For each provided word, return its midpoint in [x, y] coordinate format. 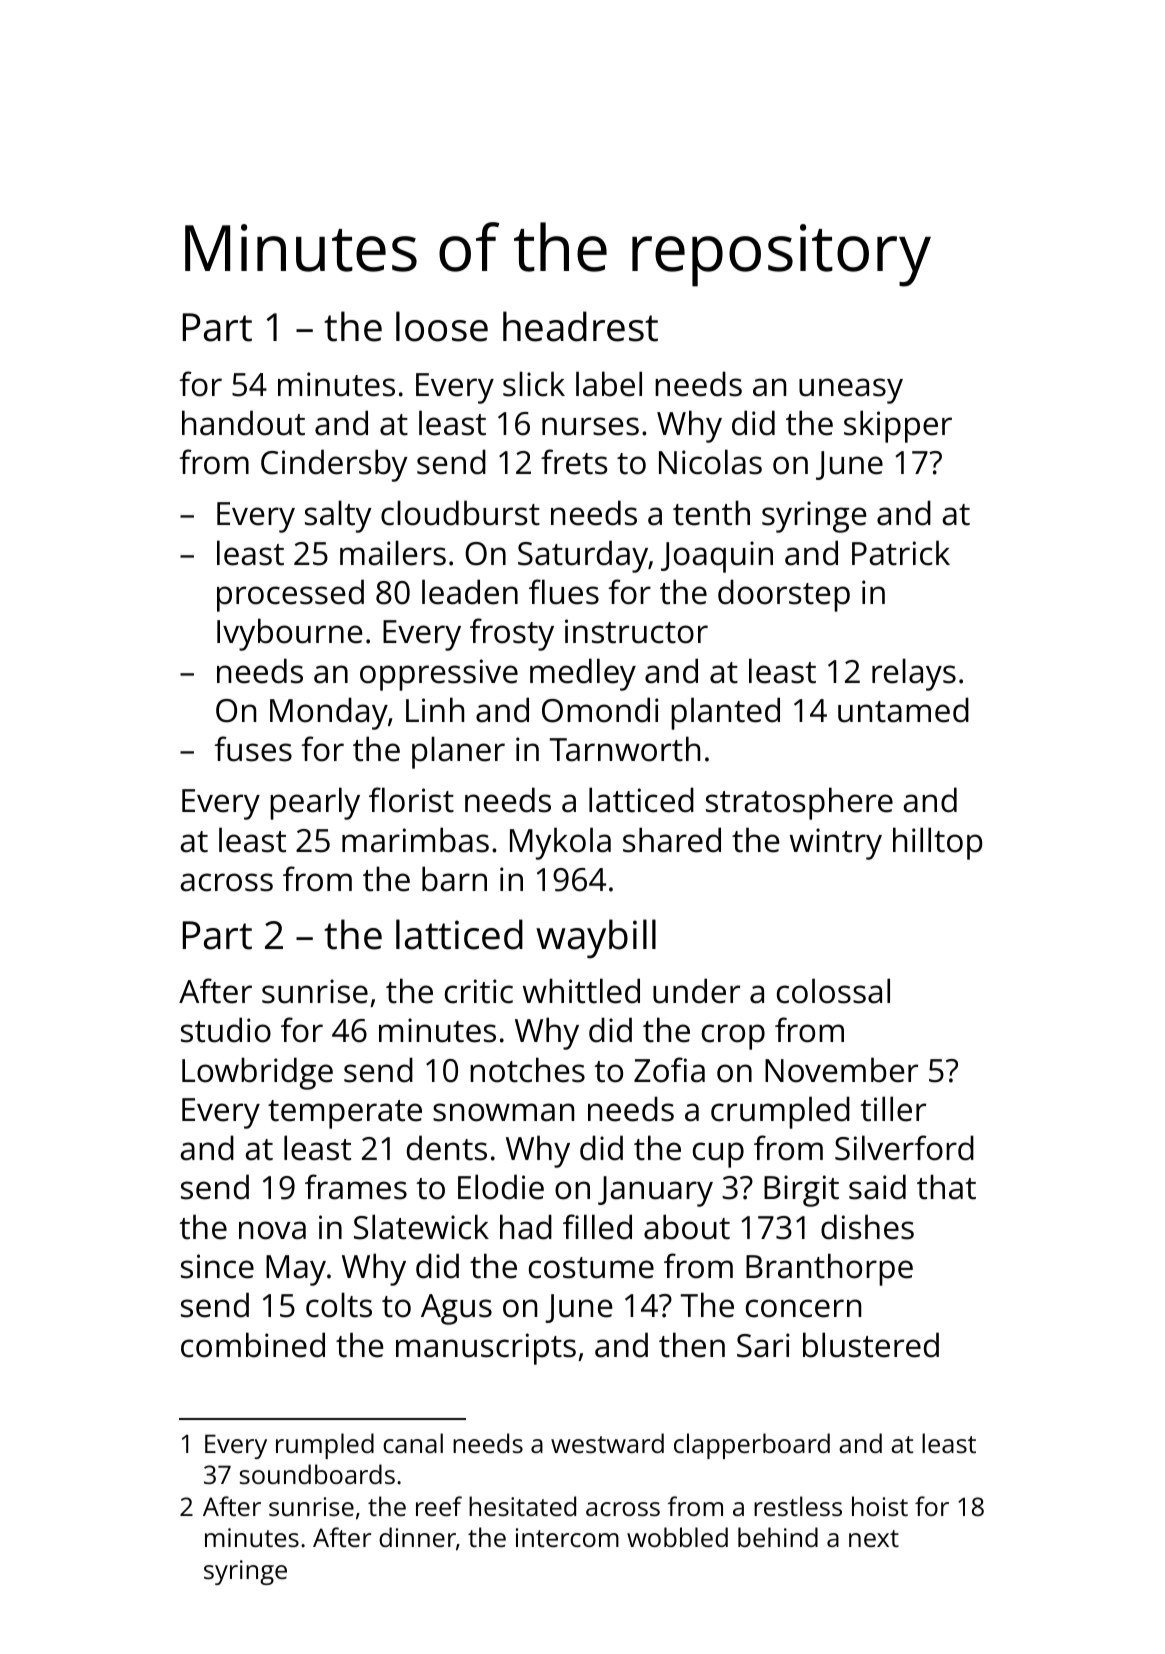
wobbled [677, 1537]
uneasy [851, 391]
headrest [580, 326]
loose [442, 326]
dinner [417, 1537]
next [874, 1538]
